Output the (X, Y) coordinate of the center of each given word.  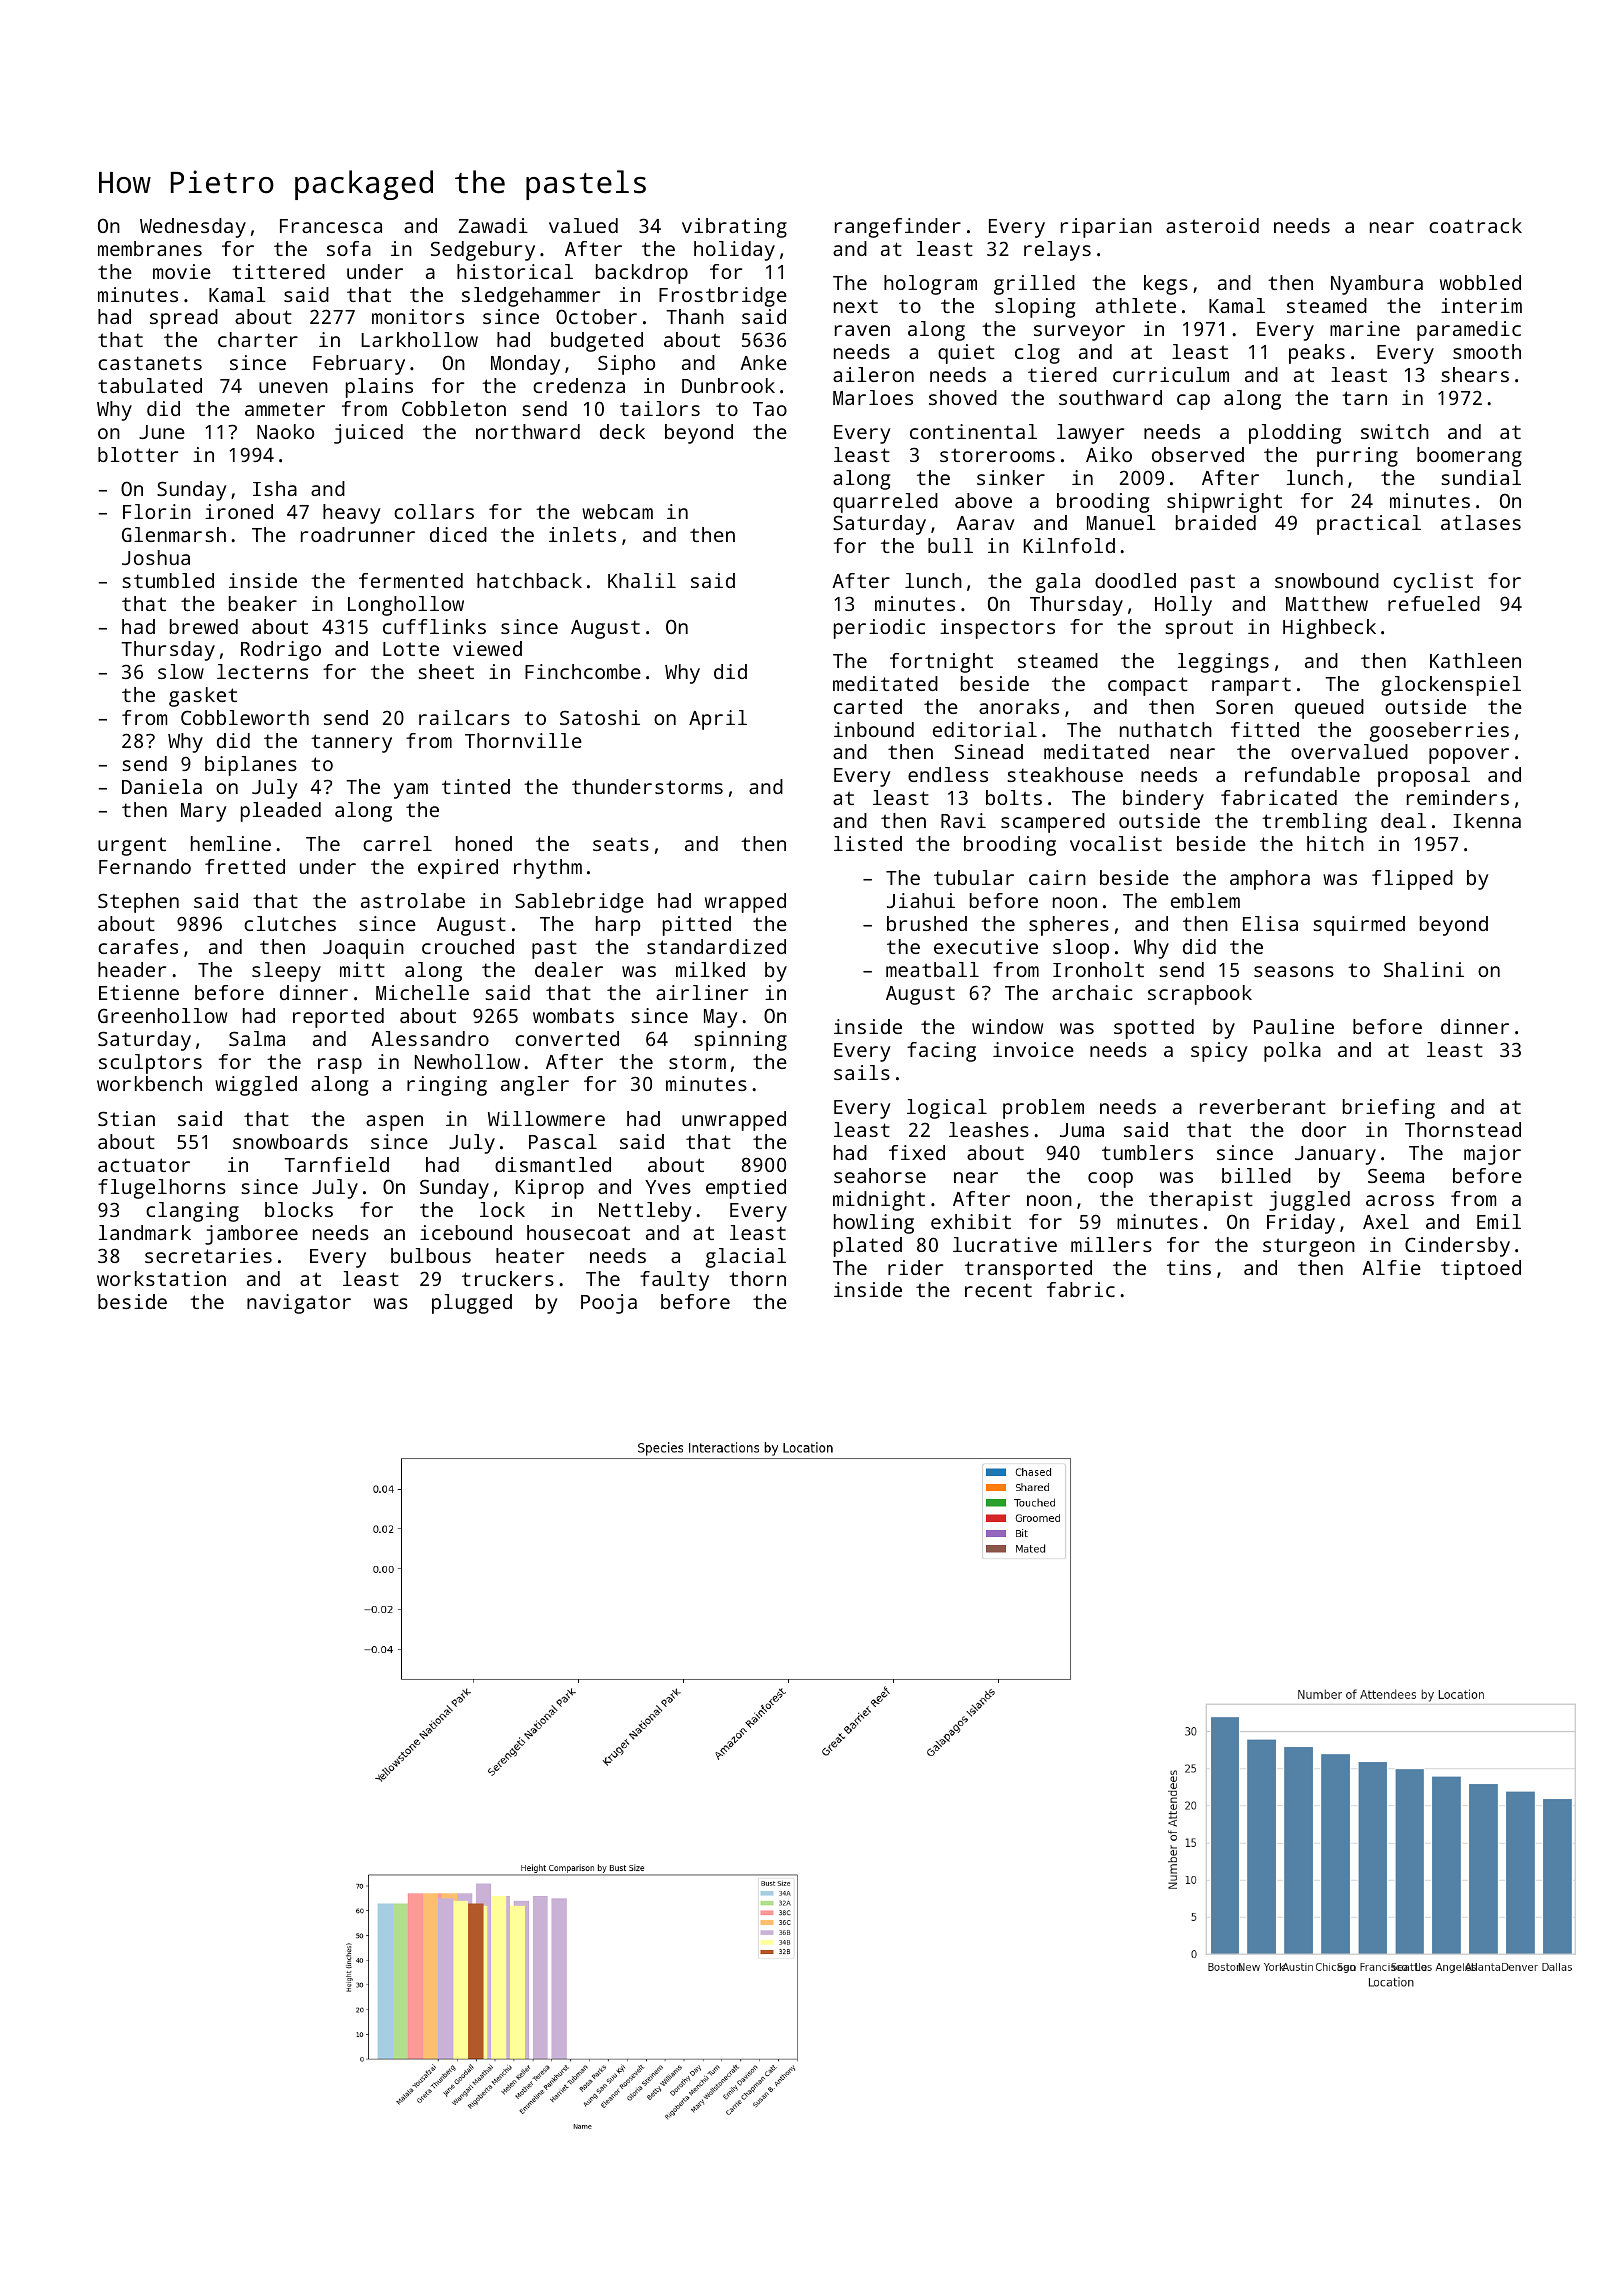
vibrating (734, 228)
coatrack (1475, 225)
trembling (1314, 823)
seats (621, 844)
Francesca (331, 226)
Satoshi (600, 717)
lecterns (262, 671)
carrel (397, 843)
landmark (145, 1232)
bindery (1163, 800)
